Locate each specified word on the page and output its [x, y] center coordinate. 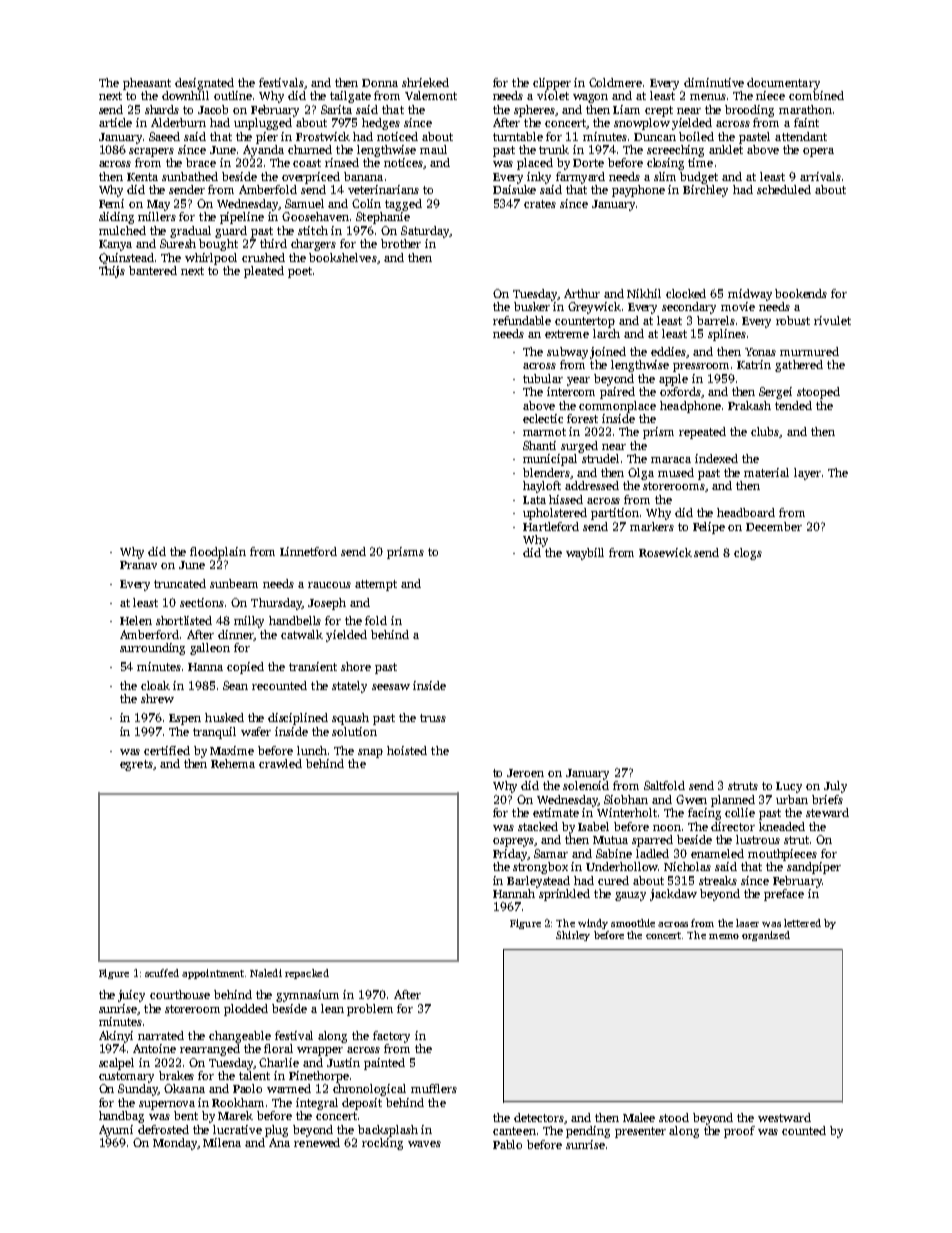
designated [204, 84]
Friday [510, 855]
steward [827, 812]
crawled [280, 763]
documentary [783, 84]
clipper [552, 84]
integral [317, 1104]
